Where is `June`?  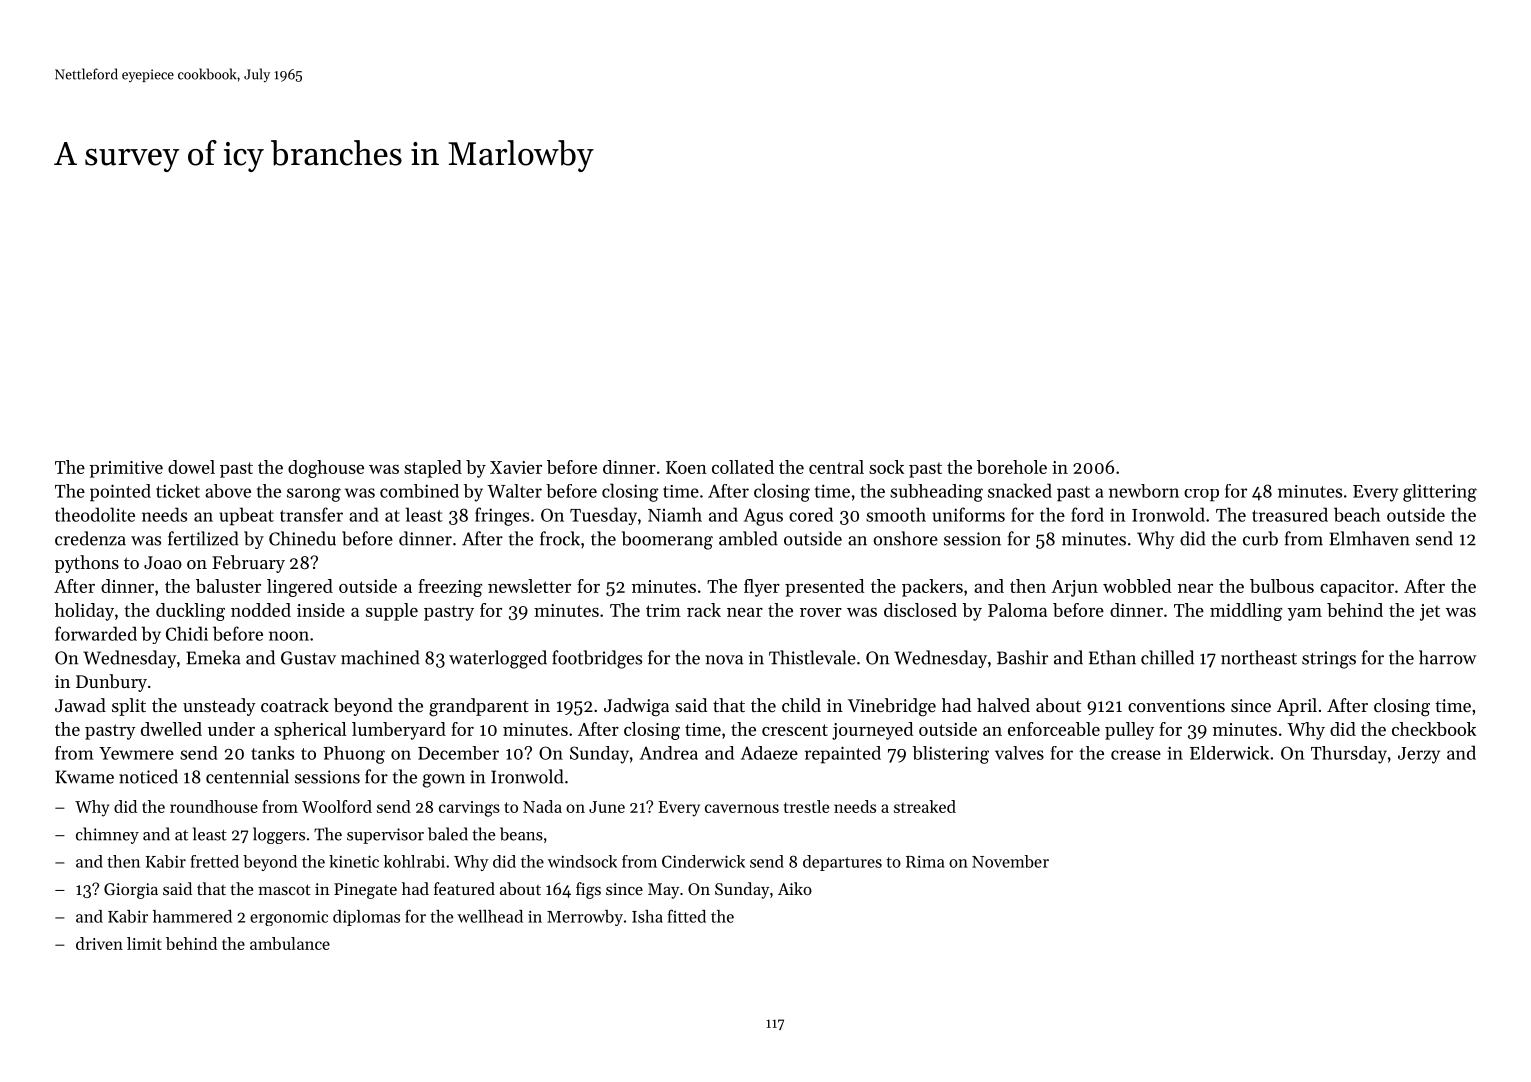
June is located at coordinates (607, 807).
